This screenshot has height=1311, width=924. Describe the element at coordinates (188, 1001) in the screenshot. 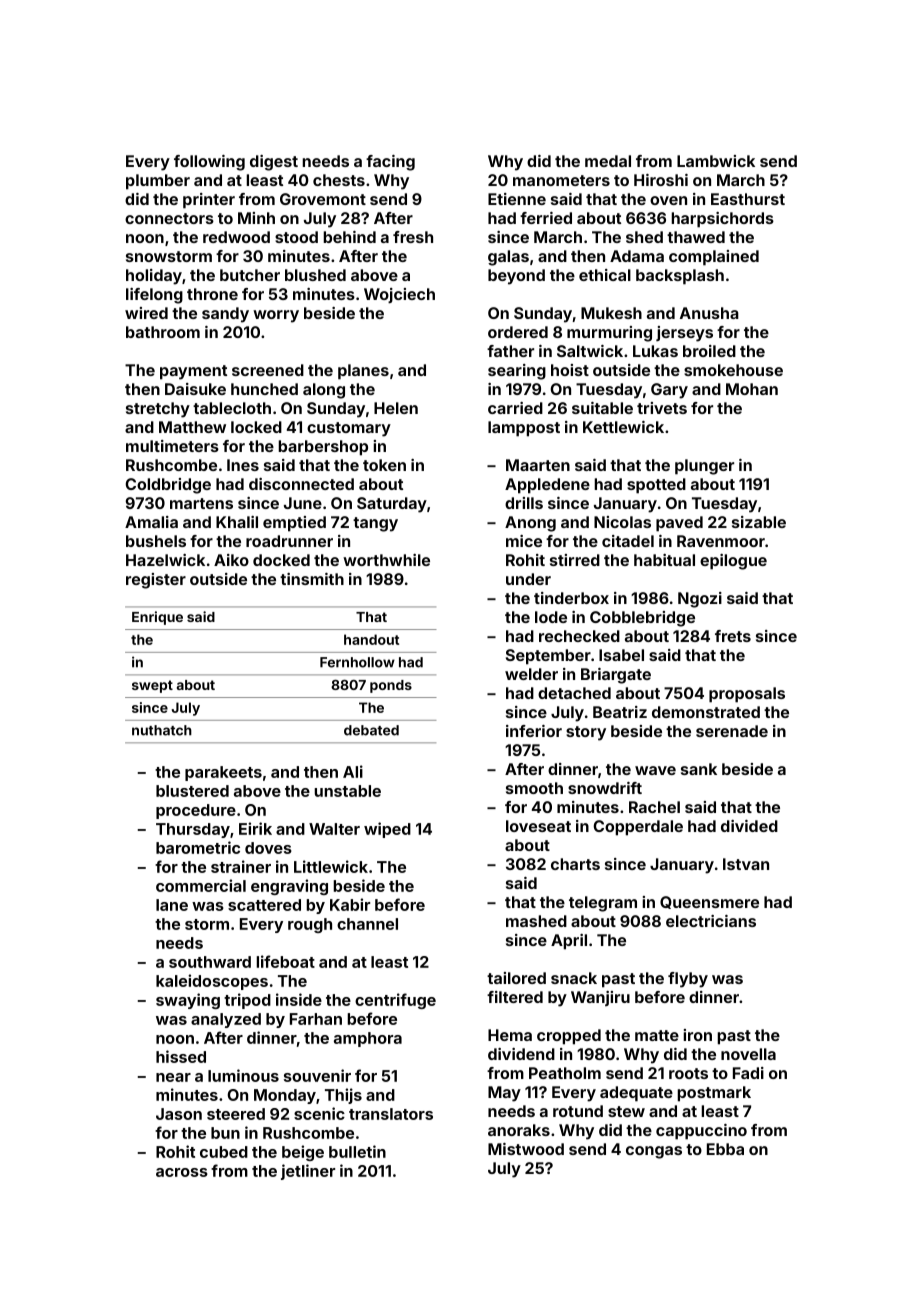

I see `swaying` at that location.
